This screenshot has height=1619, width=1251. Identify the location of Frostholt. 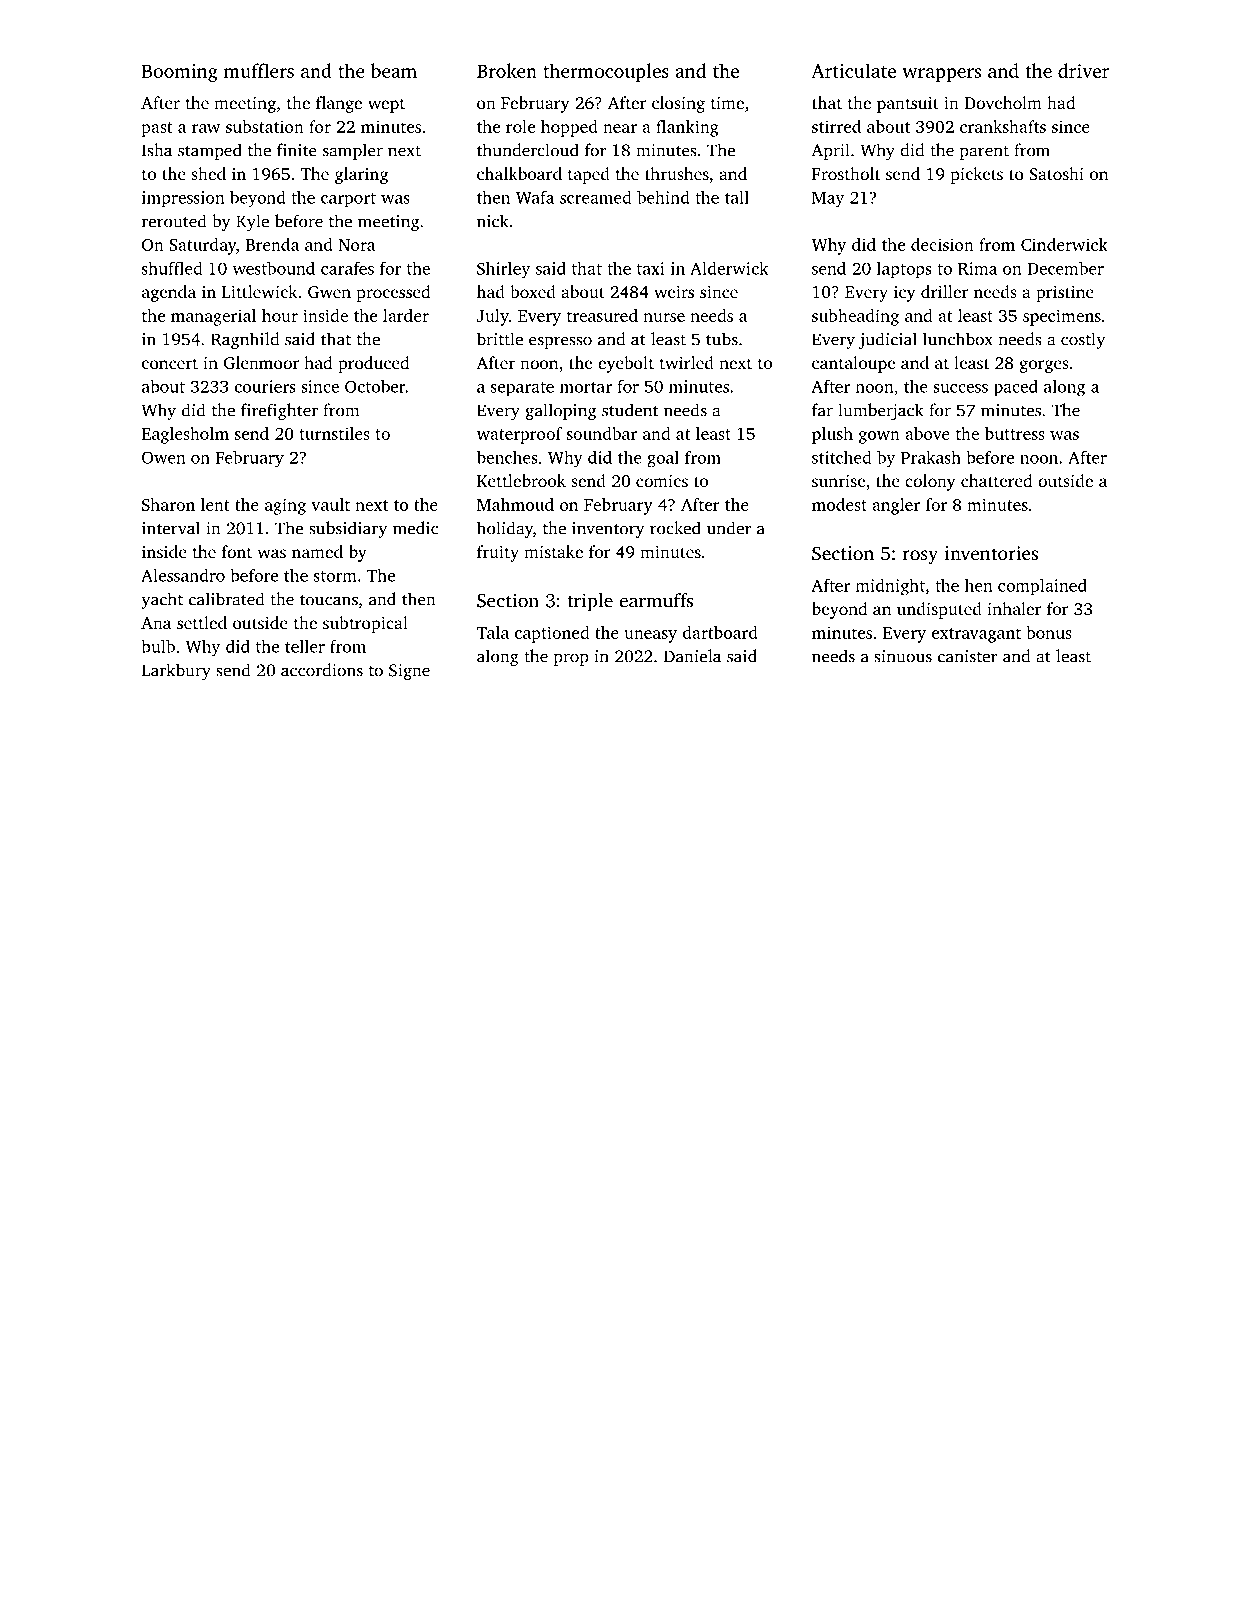
(846, 173).
